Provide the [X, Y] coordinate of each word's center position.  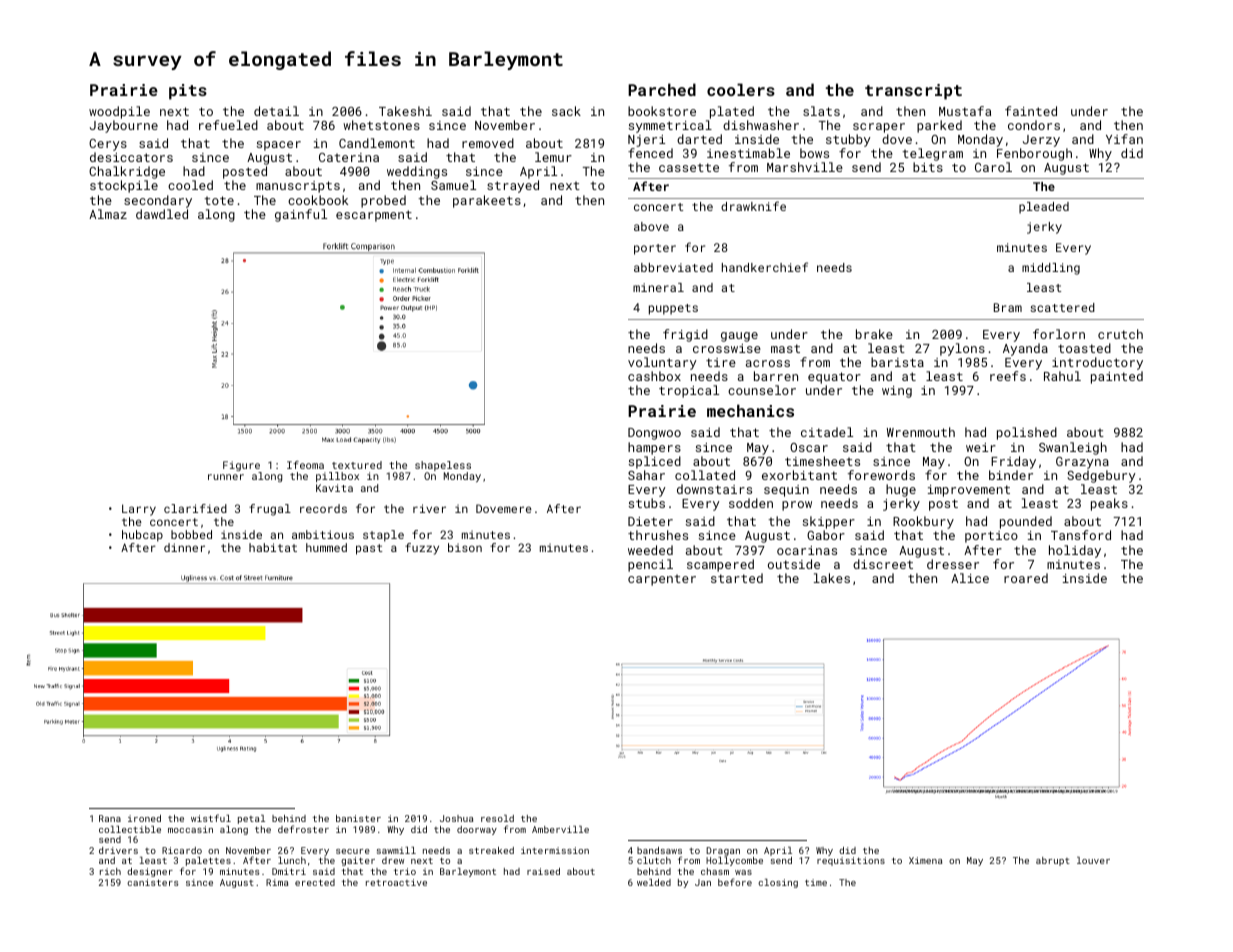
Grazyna [1082, 463]
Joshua [456, 818]
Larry [139, 510]
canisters [153, 882]
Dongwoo [654, 434]
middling [1051, 269]
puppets [673, 309]
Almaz [108, 214]
